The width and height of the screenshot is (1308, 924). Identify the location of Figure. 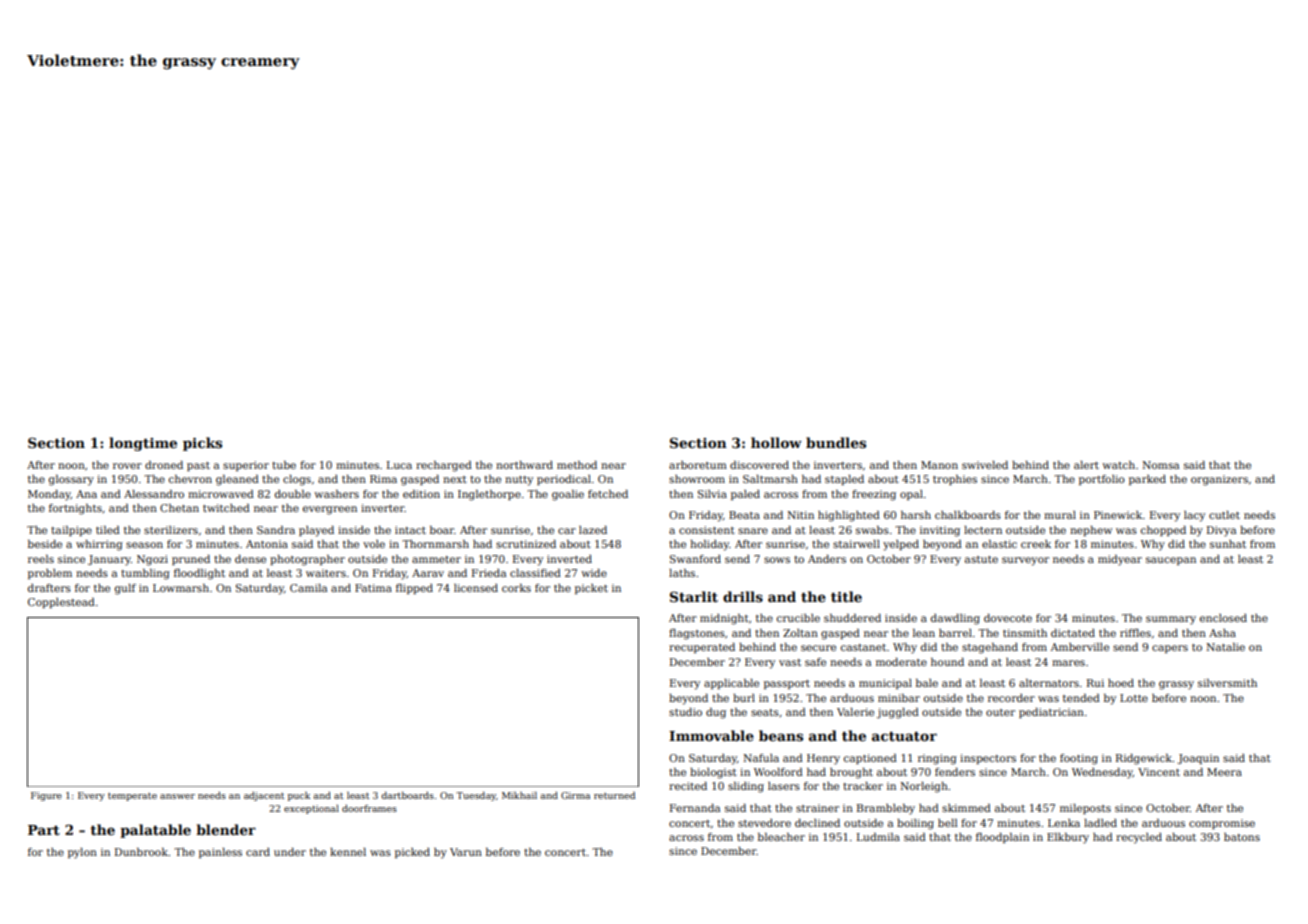
(46, 796).
